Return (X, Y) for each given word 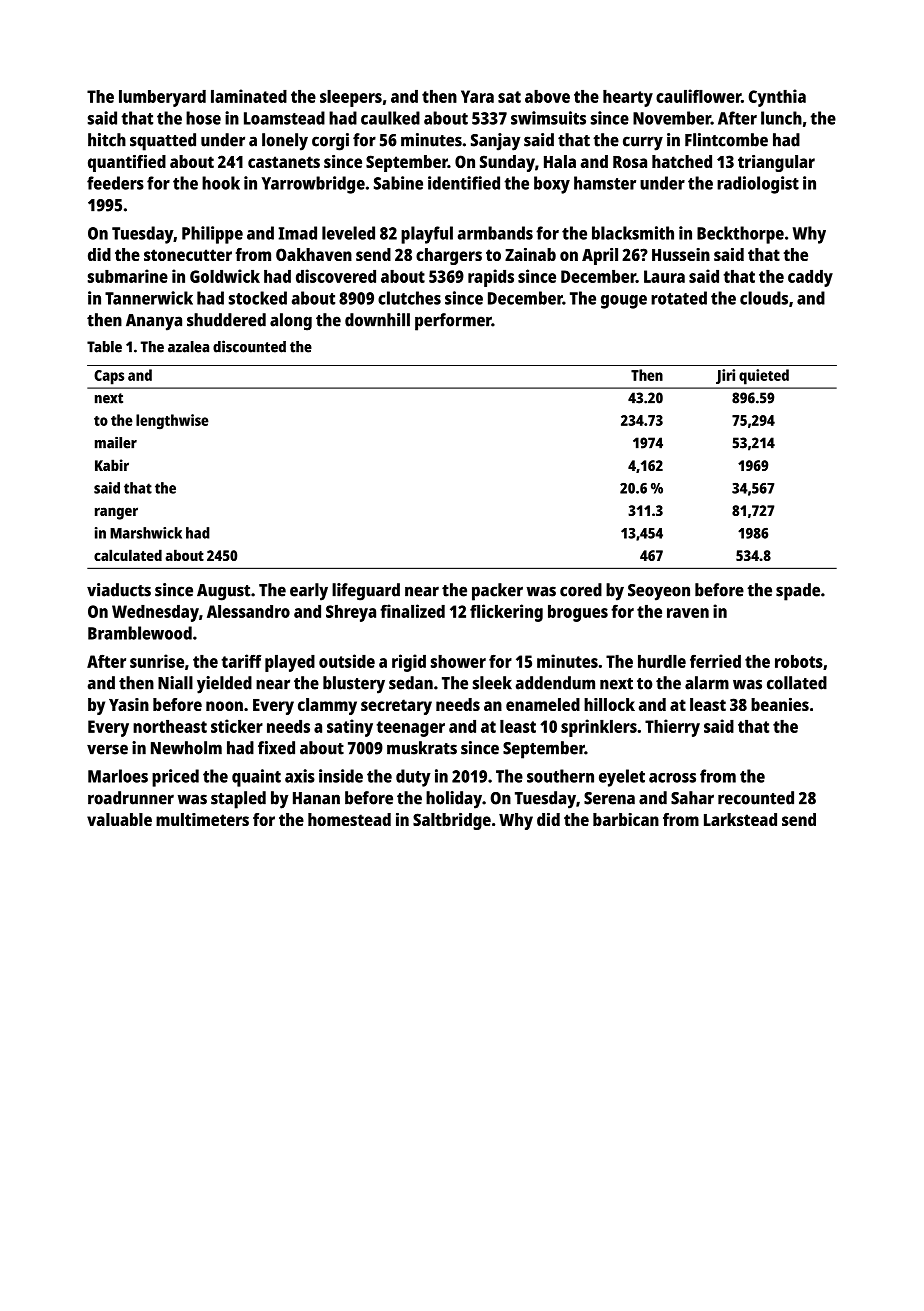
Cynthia (777, 98)
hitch (107, 140)
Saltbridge (452, 821)
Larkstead (740, 819)
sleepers (351, 98)
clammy (327, 706)
